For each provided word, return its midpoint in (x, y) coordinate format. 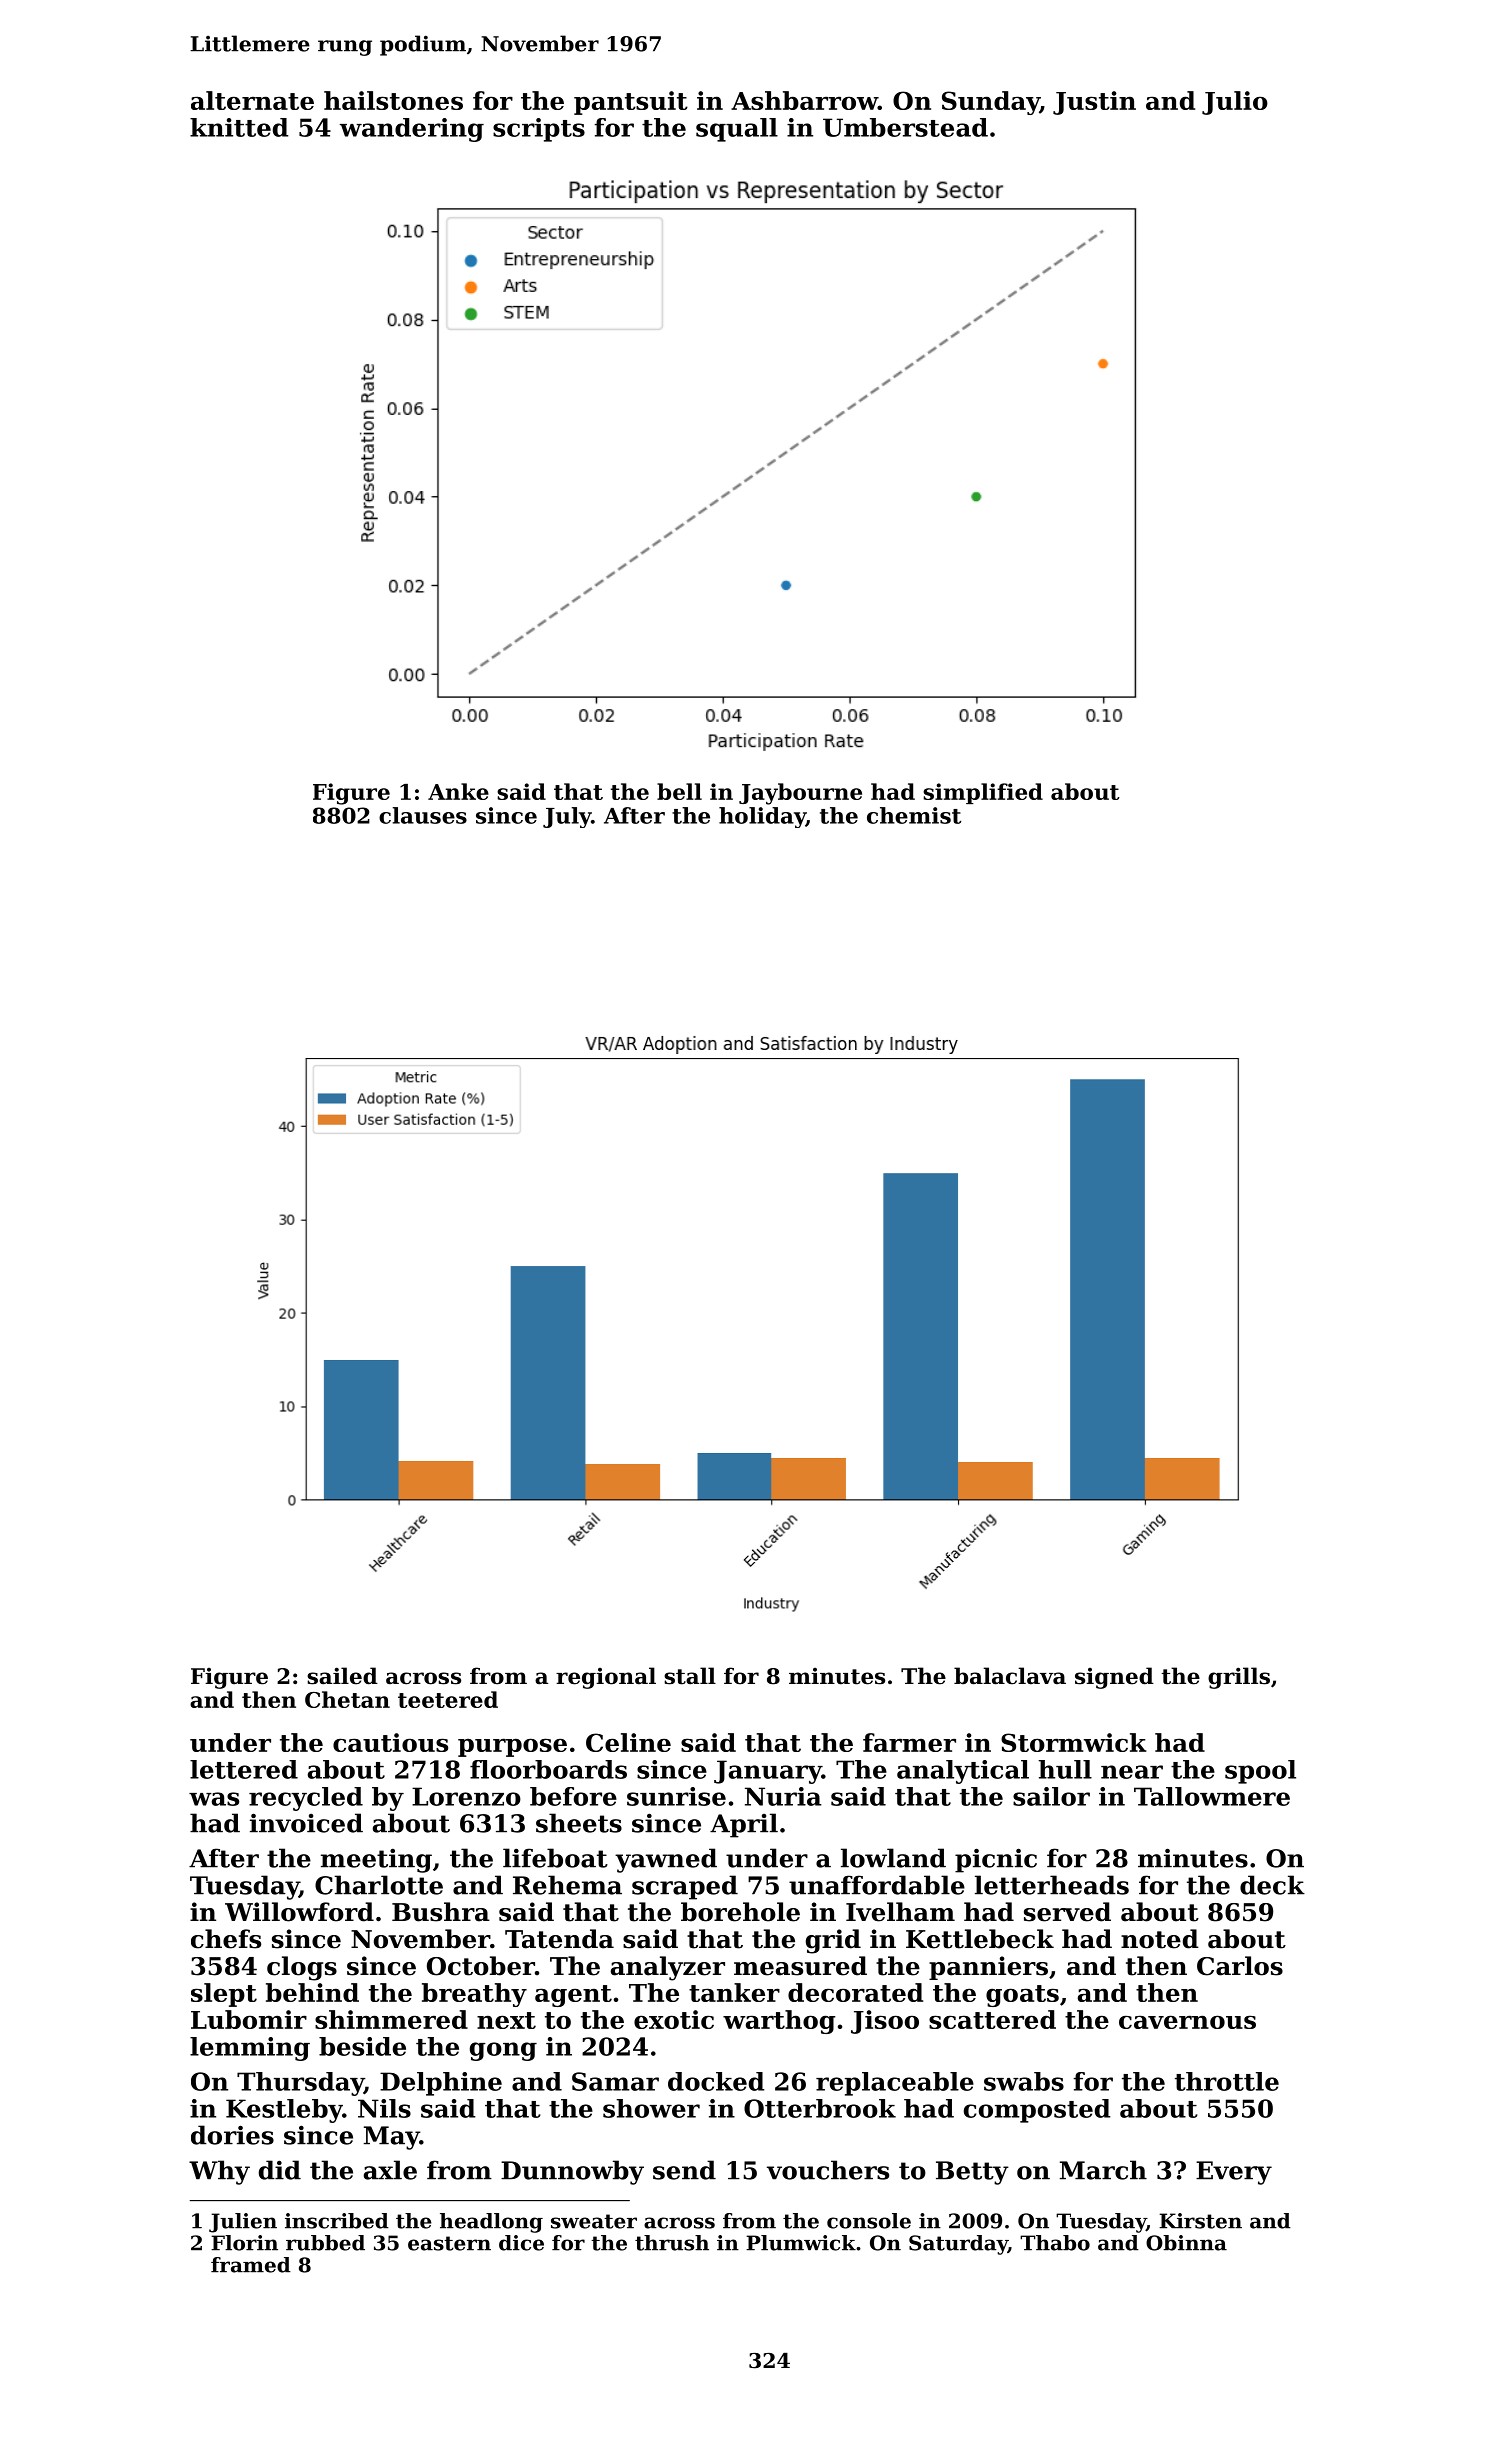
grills (1239, 1678)
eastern (449, 2243)
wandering (412, 130)
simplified (983, 793)
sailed (342, 1676)
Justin (1094, 103)
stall (690, 1676)
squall (737, 130)
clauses (423, 815)
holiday (762, 817)
